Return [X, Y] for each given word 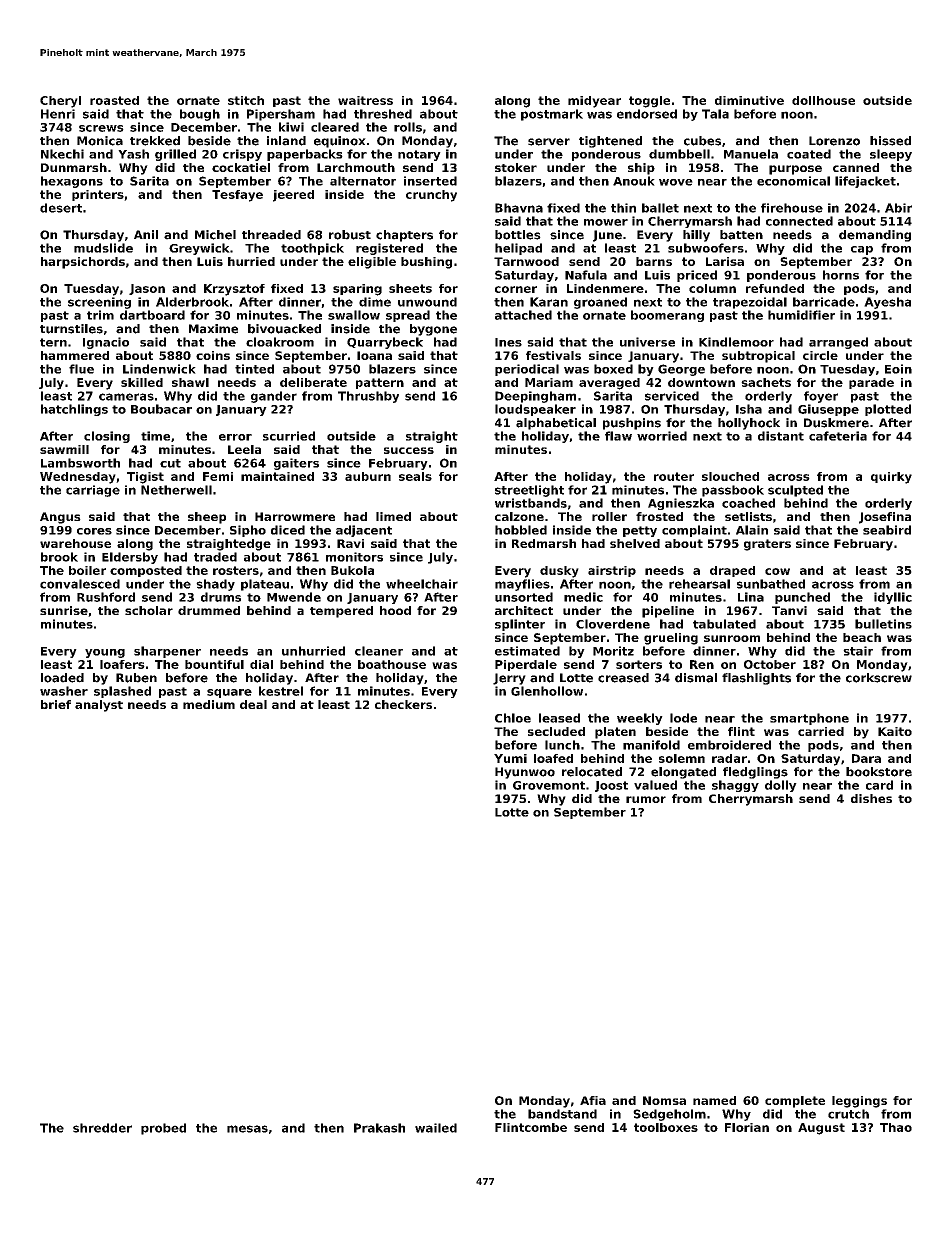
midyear [594, 102]
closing [107, 437]
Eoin [898, 369]
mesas [247, 1129]
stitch [246, 100]
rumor [646, 799]
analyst [99, 706]
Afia [593, 1100]
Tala [715, 114]
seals [415, 476]
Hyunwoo [525, 773]
